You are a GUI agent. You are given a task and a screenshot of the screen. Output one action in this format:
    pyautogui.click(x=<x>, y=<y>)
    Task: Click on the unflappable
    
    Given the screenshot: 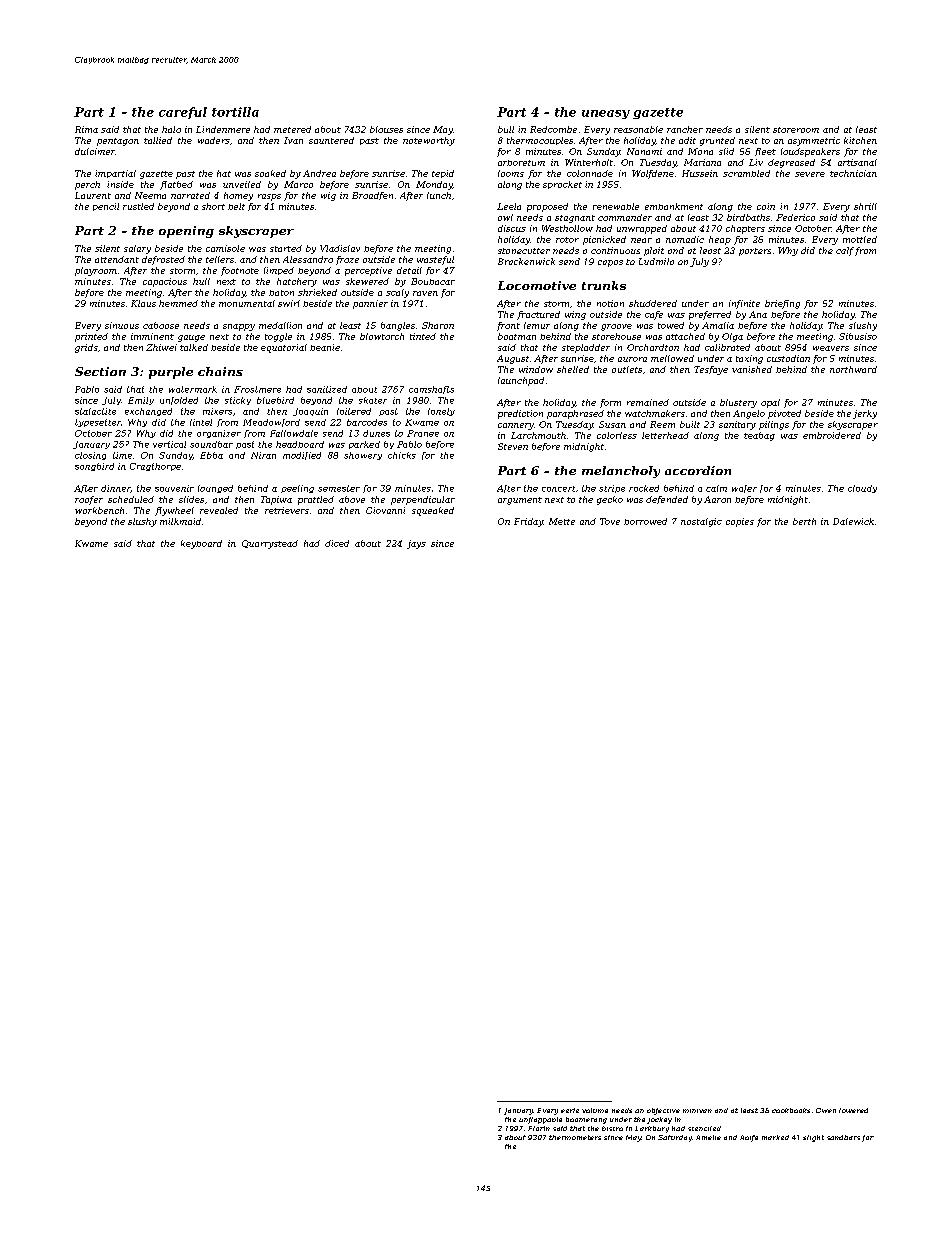 What is the action you would take?
    pyautogui.click(x=540, y=1120)
